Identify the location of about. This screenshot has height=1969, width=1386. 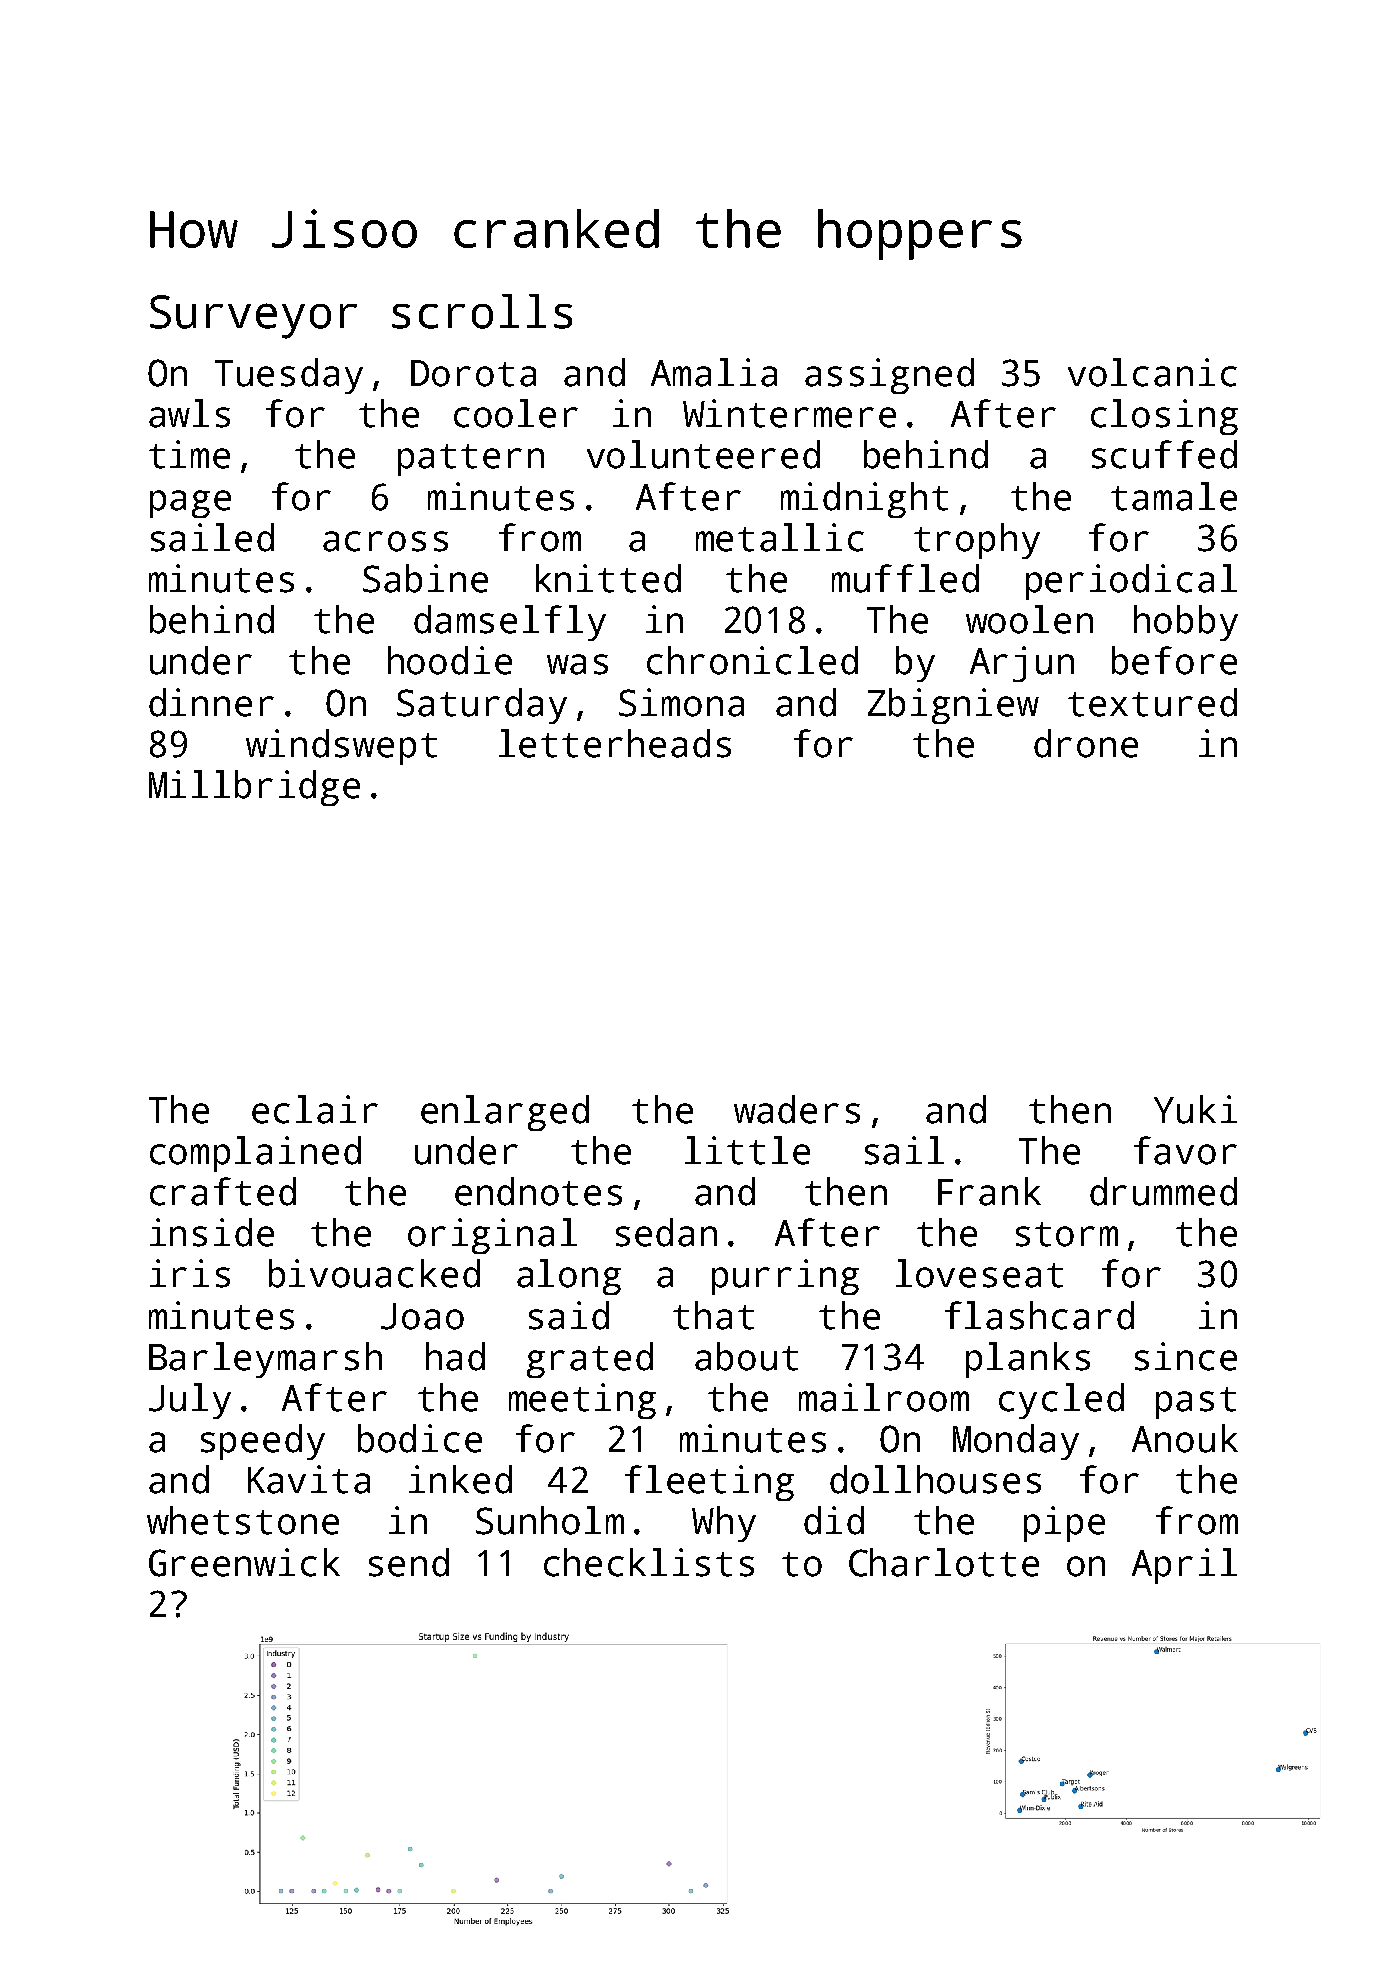
(746, 1356).
